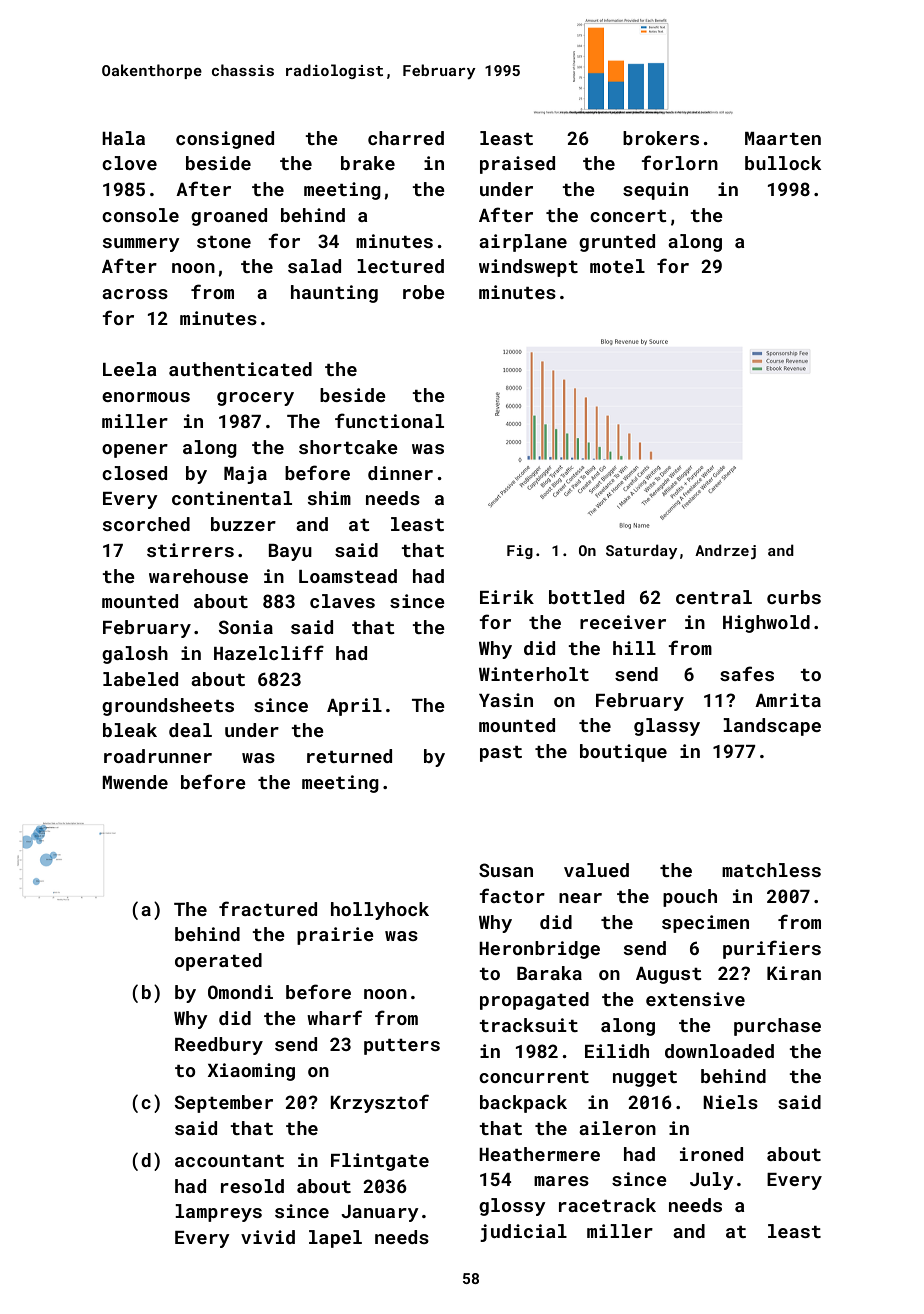 The height and width of the screenshot is (1314, 924). Describe the element at coordinates (190, 730) in the screenshot. I see `deal` at that location.
